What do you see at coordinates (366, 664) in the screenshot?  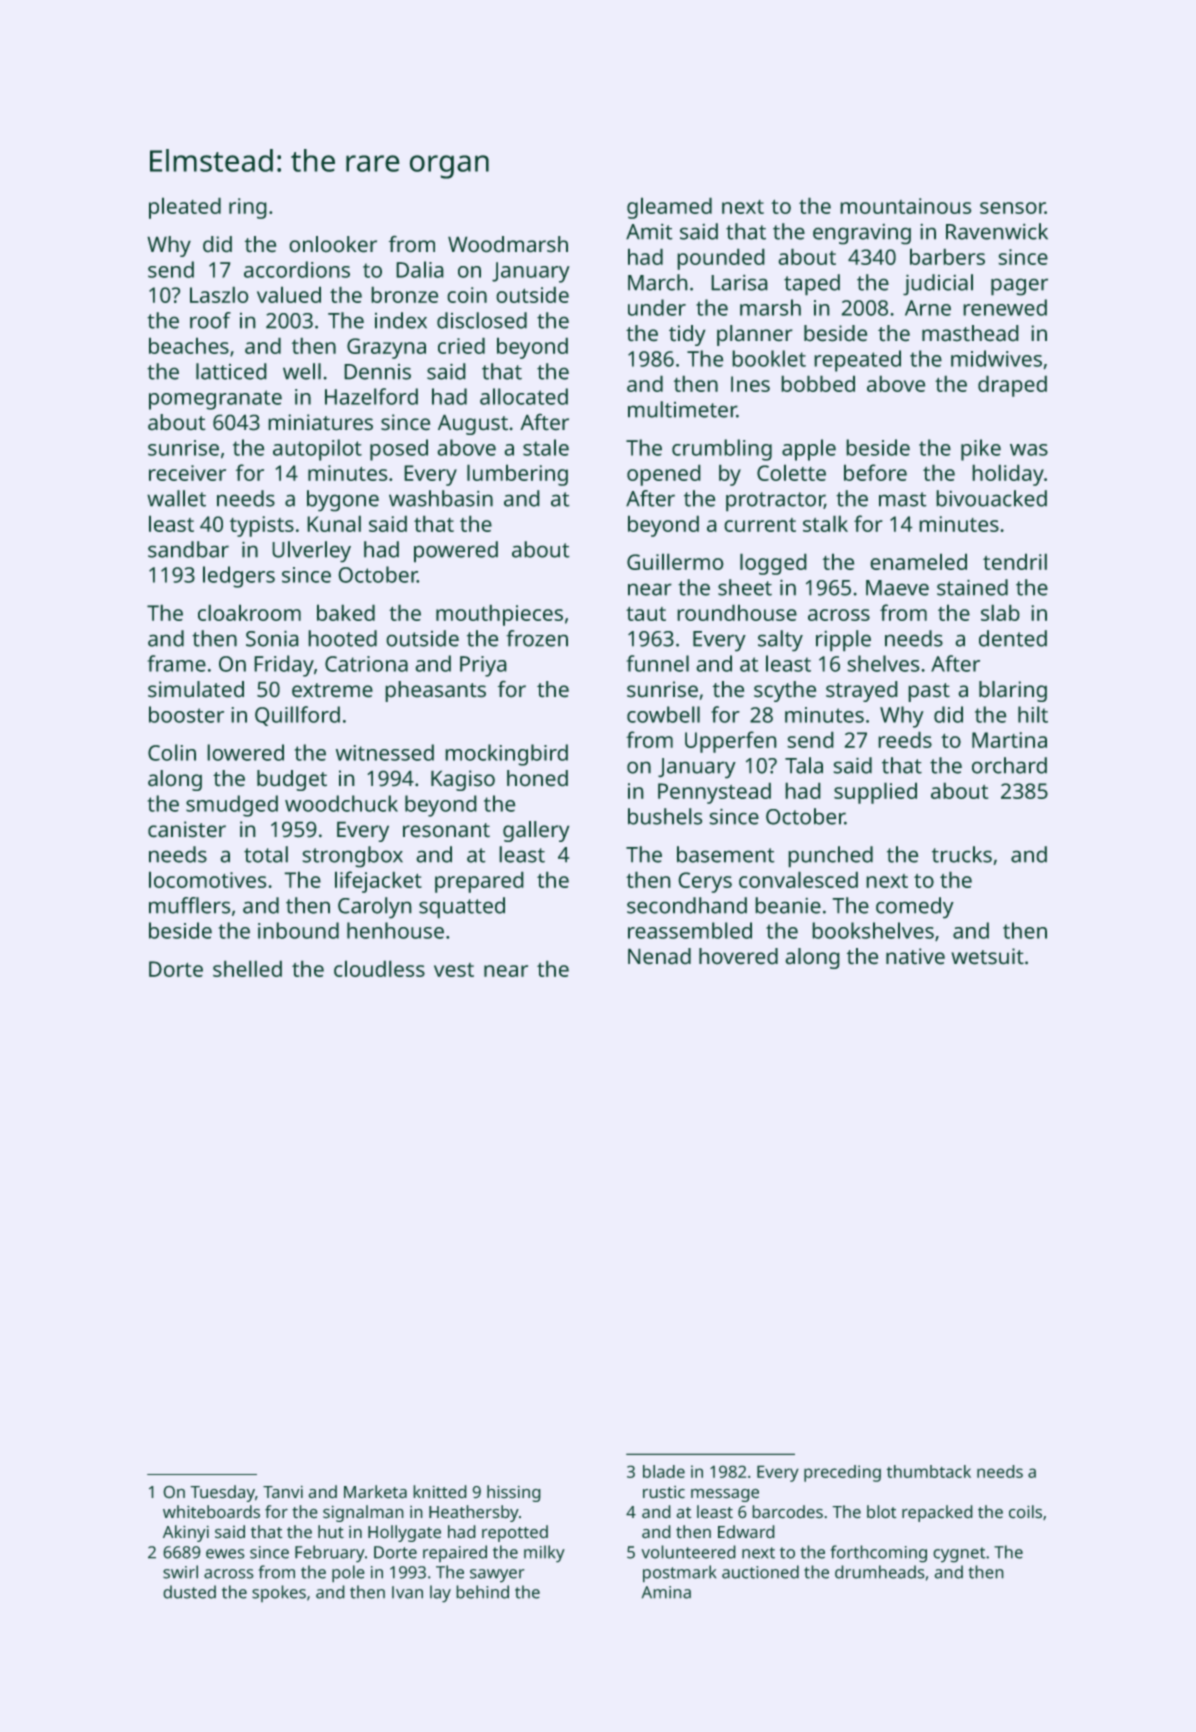 I see `Catriona` at bounding box center [366, 664].
